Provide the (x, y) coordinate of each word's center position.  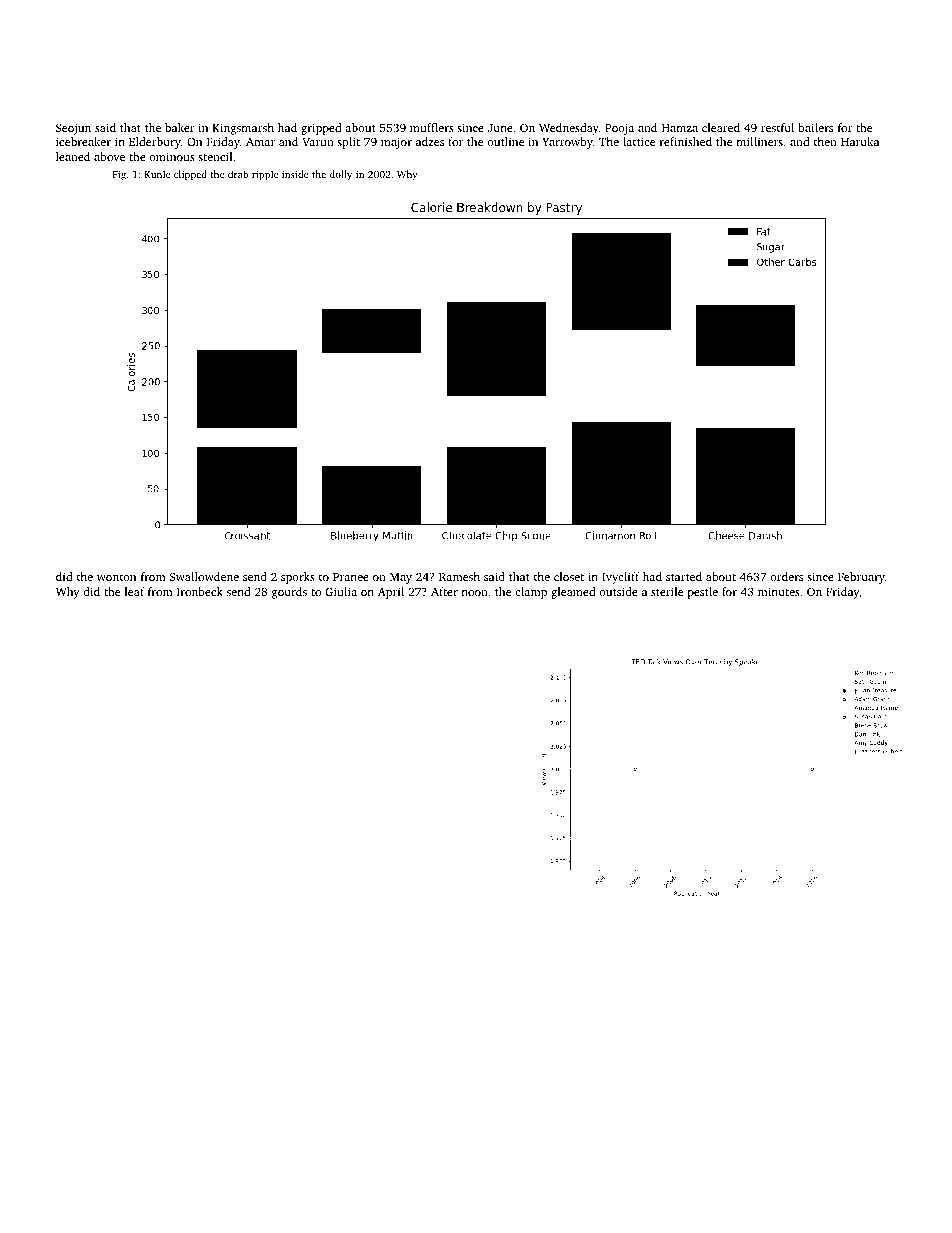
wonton (116, 577)
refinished (686, 141)
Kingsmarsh (243, 129)
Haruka (860, 141)
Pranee (351, 577)
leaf (135, 591)
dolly (341, 175)
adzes (430, 141)
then (825, 141)
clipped (190, 175)
